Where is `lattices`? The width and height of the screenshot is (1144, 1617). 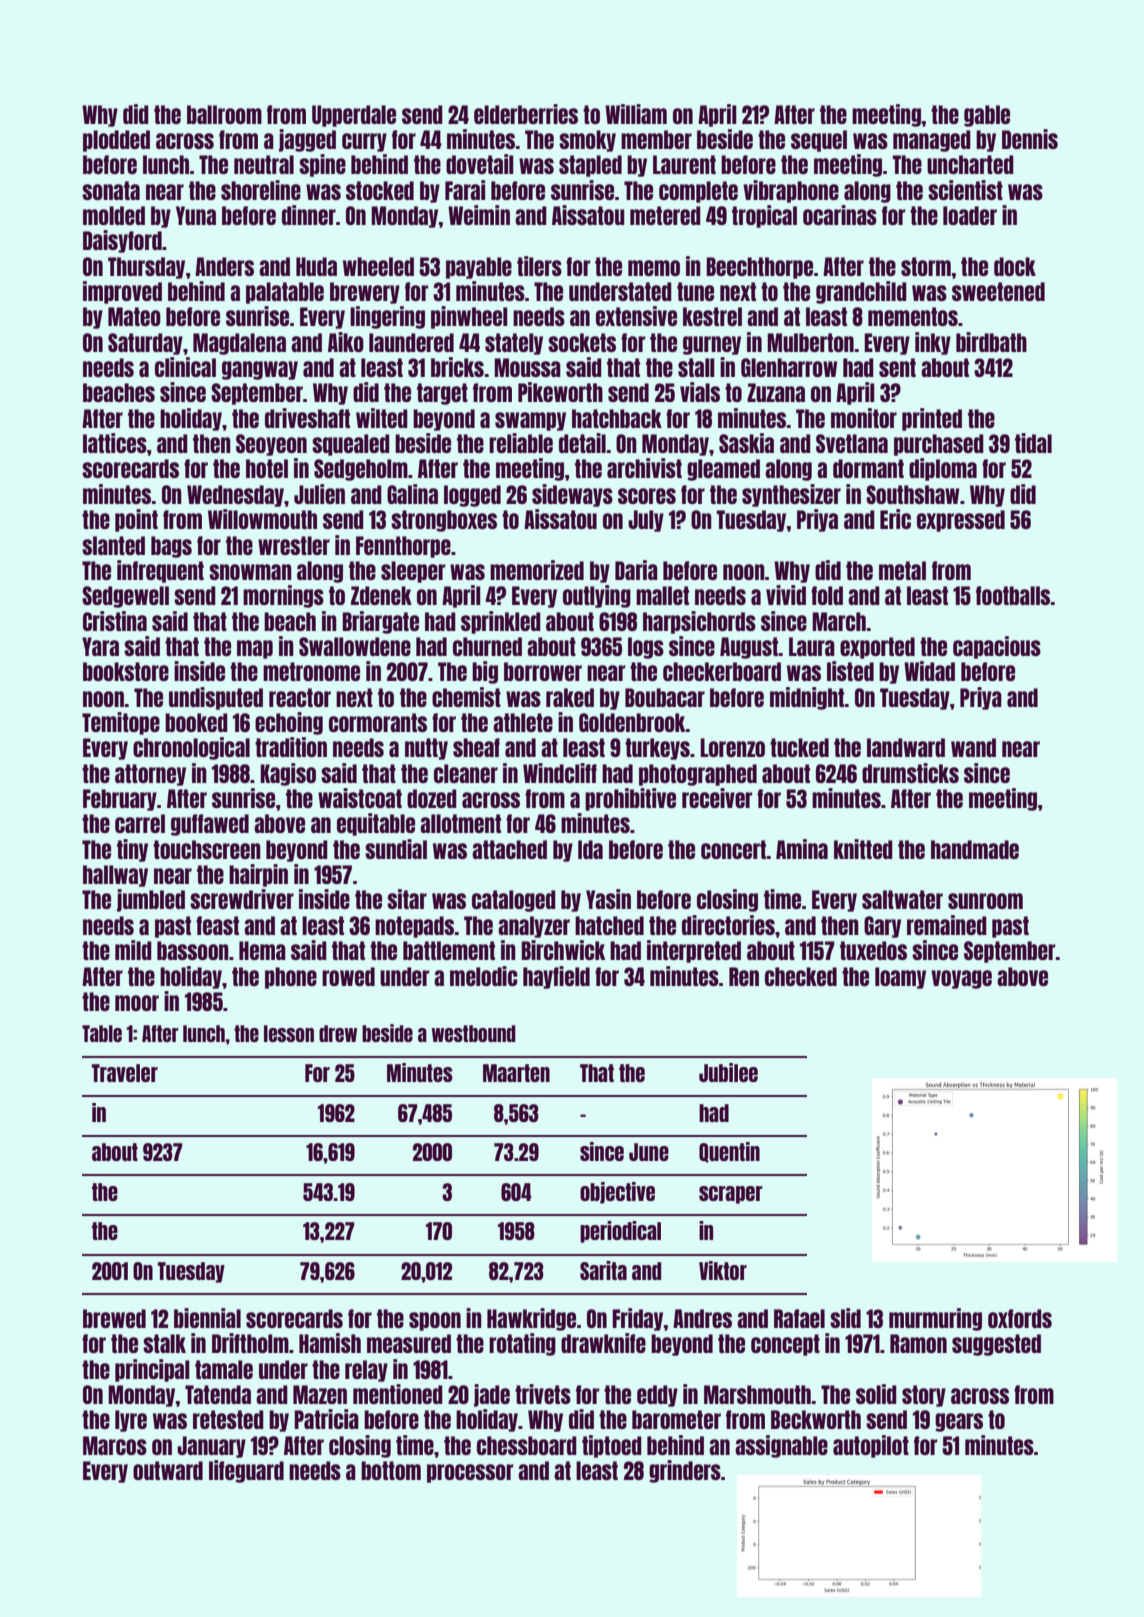
lattices is located at coordinates (115, 443).
